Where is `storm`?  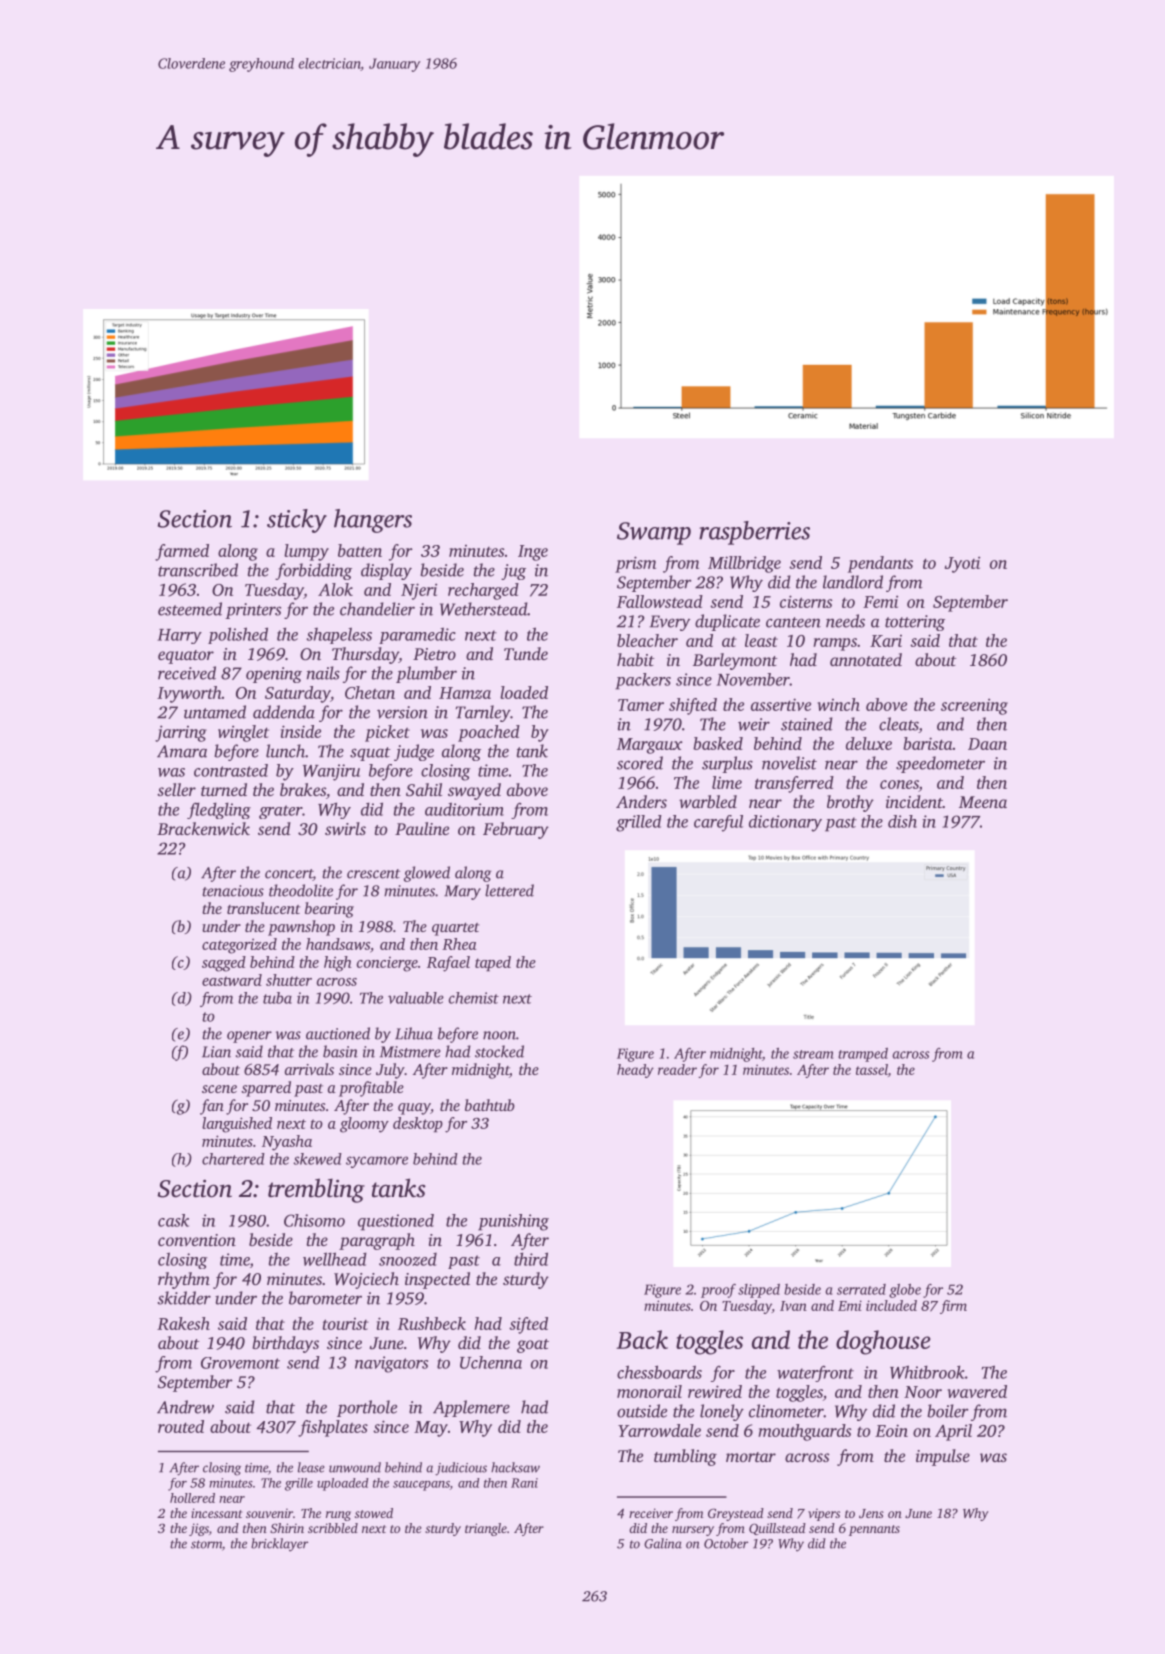 storm is located at coordinates (206, 1544).
